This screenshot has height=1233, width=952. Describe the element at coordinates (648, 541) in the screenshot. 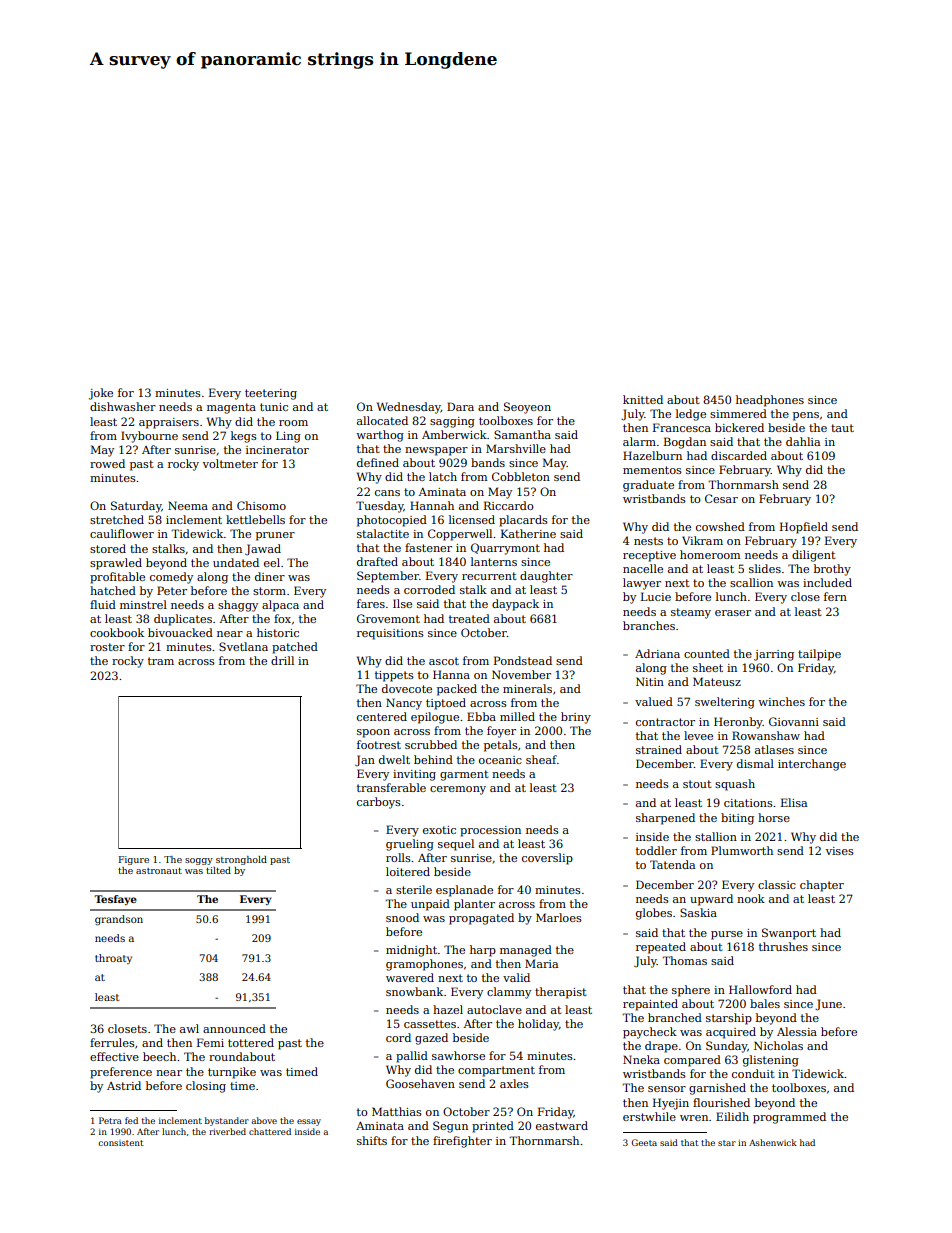

I see `nests` at that location.
